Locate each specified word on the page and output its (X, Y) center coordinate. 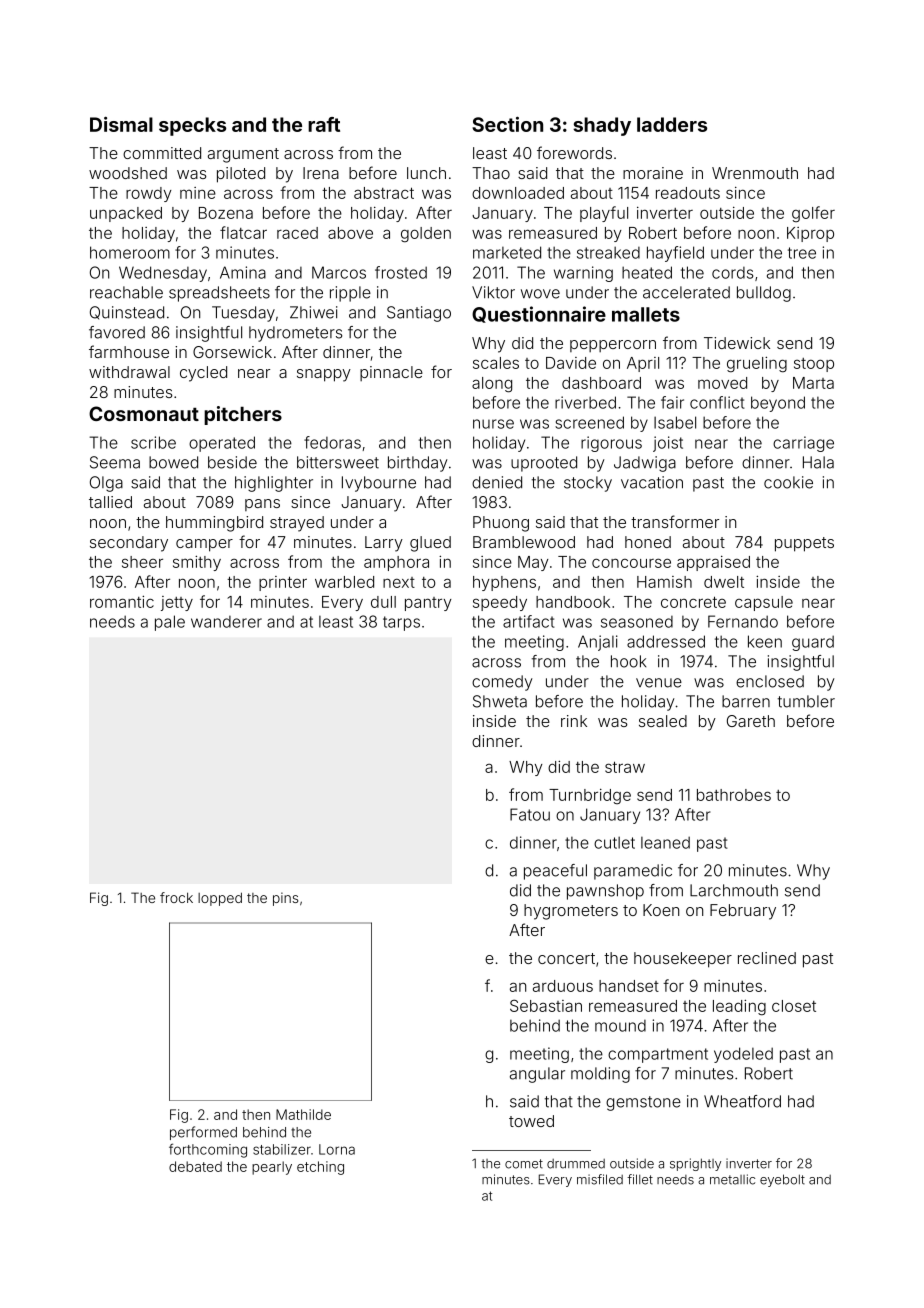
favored (117, 332)
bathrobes (734, 795)
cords (732, 273)
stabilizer (282, 1149)
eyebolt (782, 1180)
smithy (197, 563)
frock (176, 897)
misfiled (600, 1179)
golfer (813, 214)
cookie (788, 482)
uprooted (544, 464)
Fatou (530, 814)
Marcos (339, 272)
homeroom (130, 252)
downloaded (518, 193)
